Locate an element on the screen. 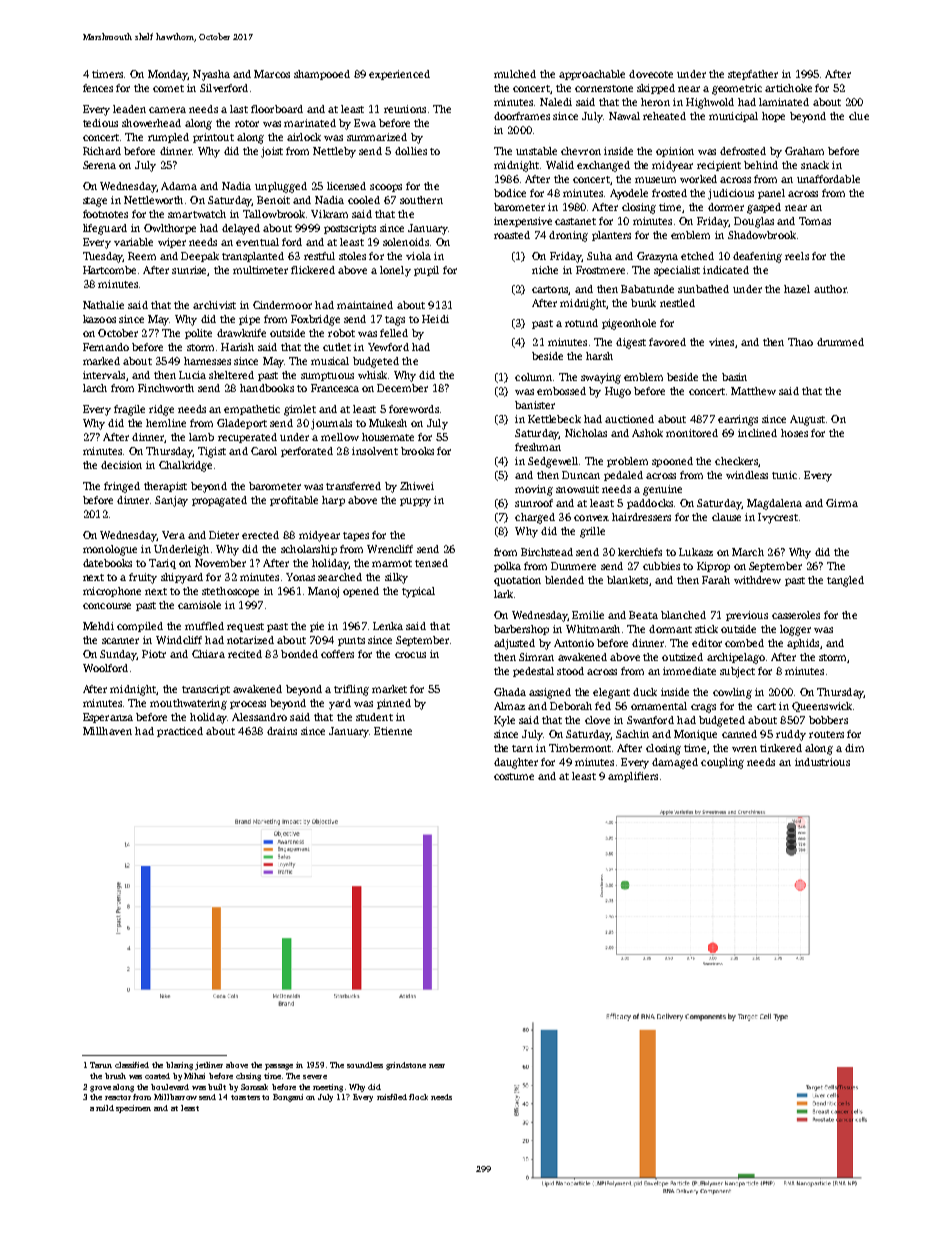 This screenshot has width=952, height=1233. passage is located at coordinates (279, 1067).
